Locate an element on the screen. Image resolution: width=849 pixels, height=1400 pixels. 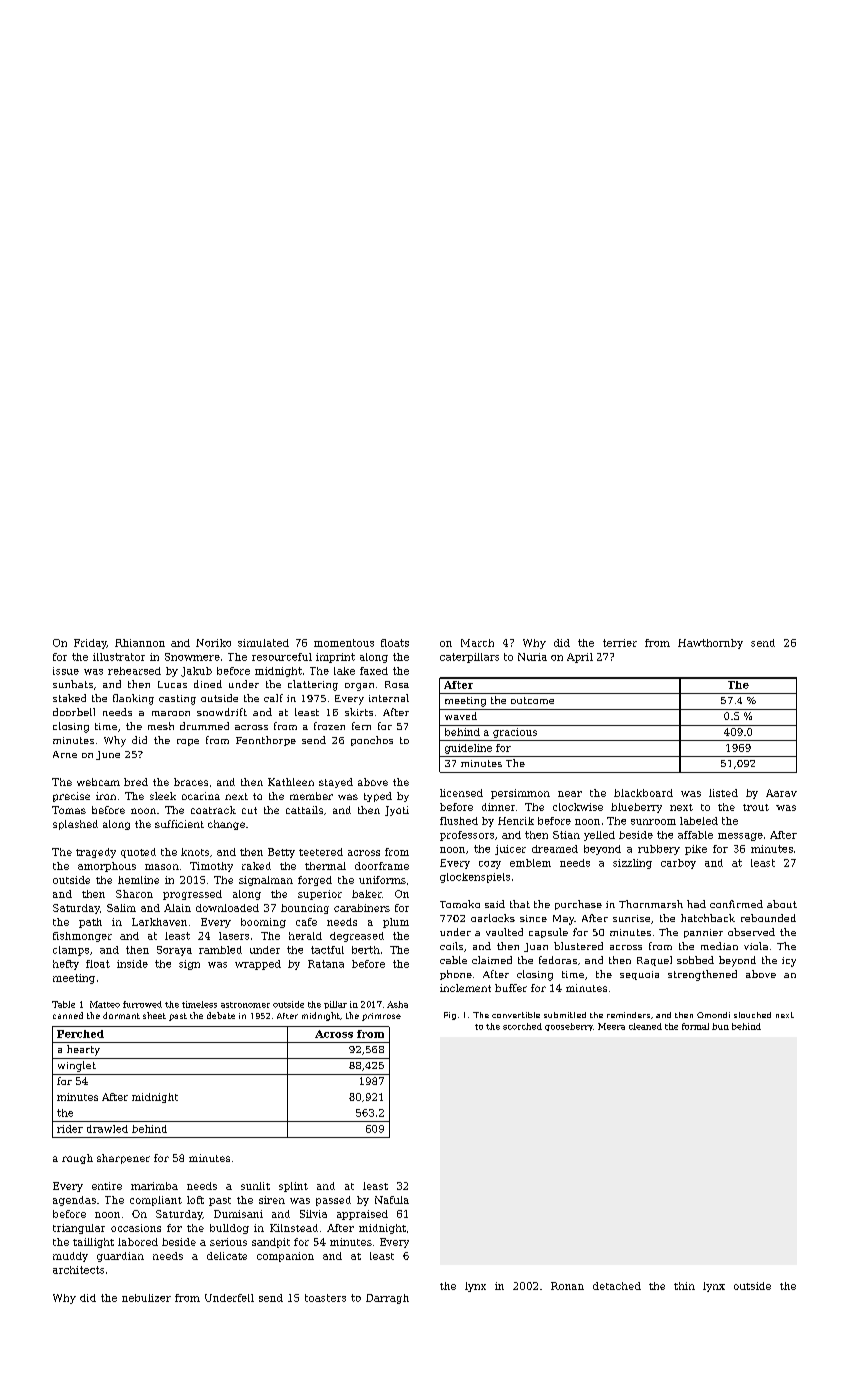
thin is located at coordinates (684, 1286).
